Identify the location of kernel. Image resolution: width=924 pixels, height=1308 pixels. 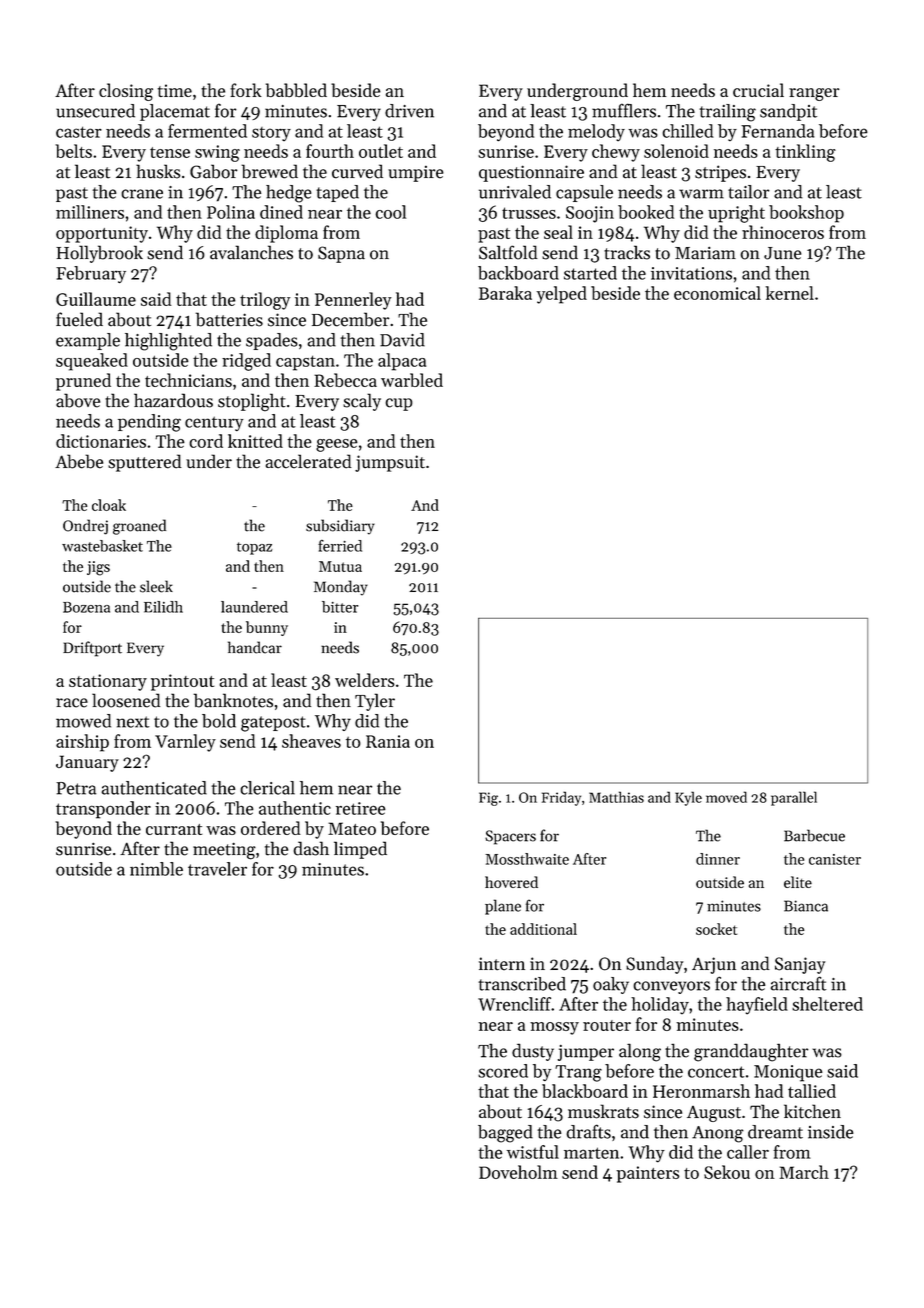
(790, 293).
